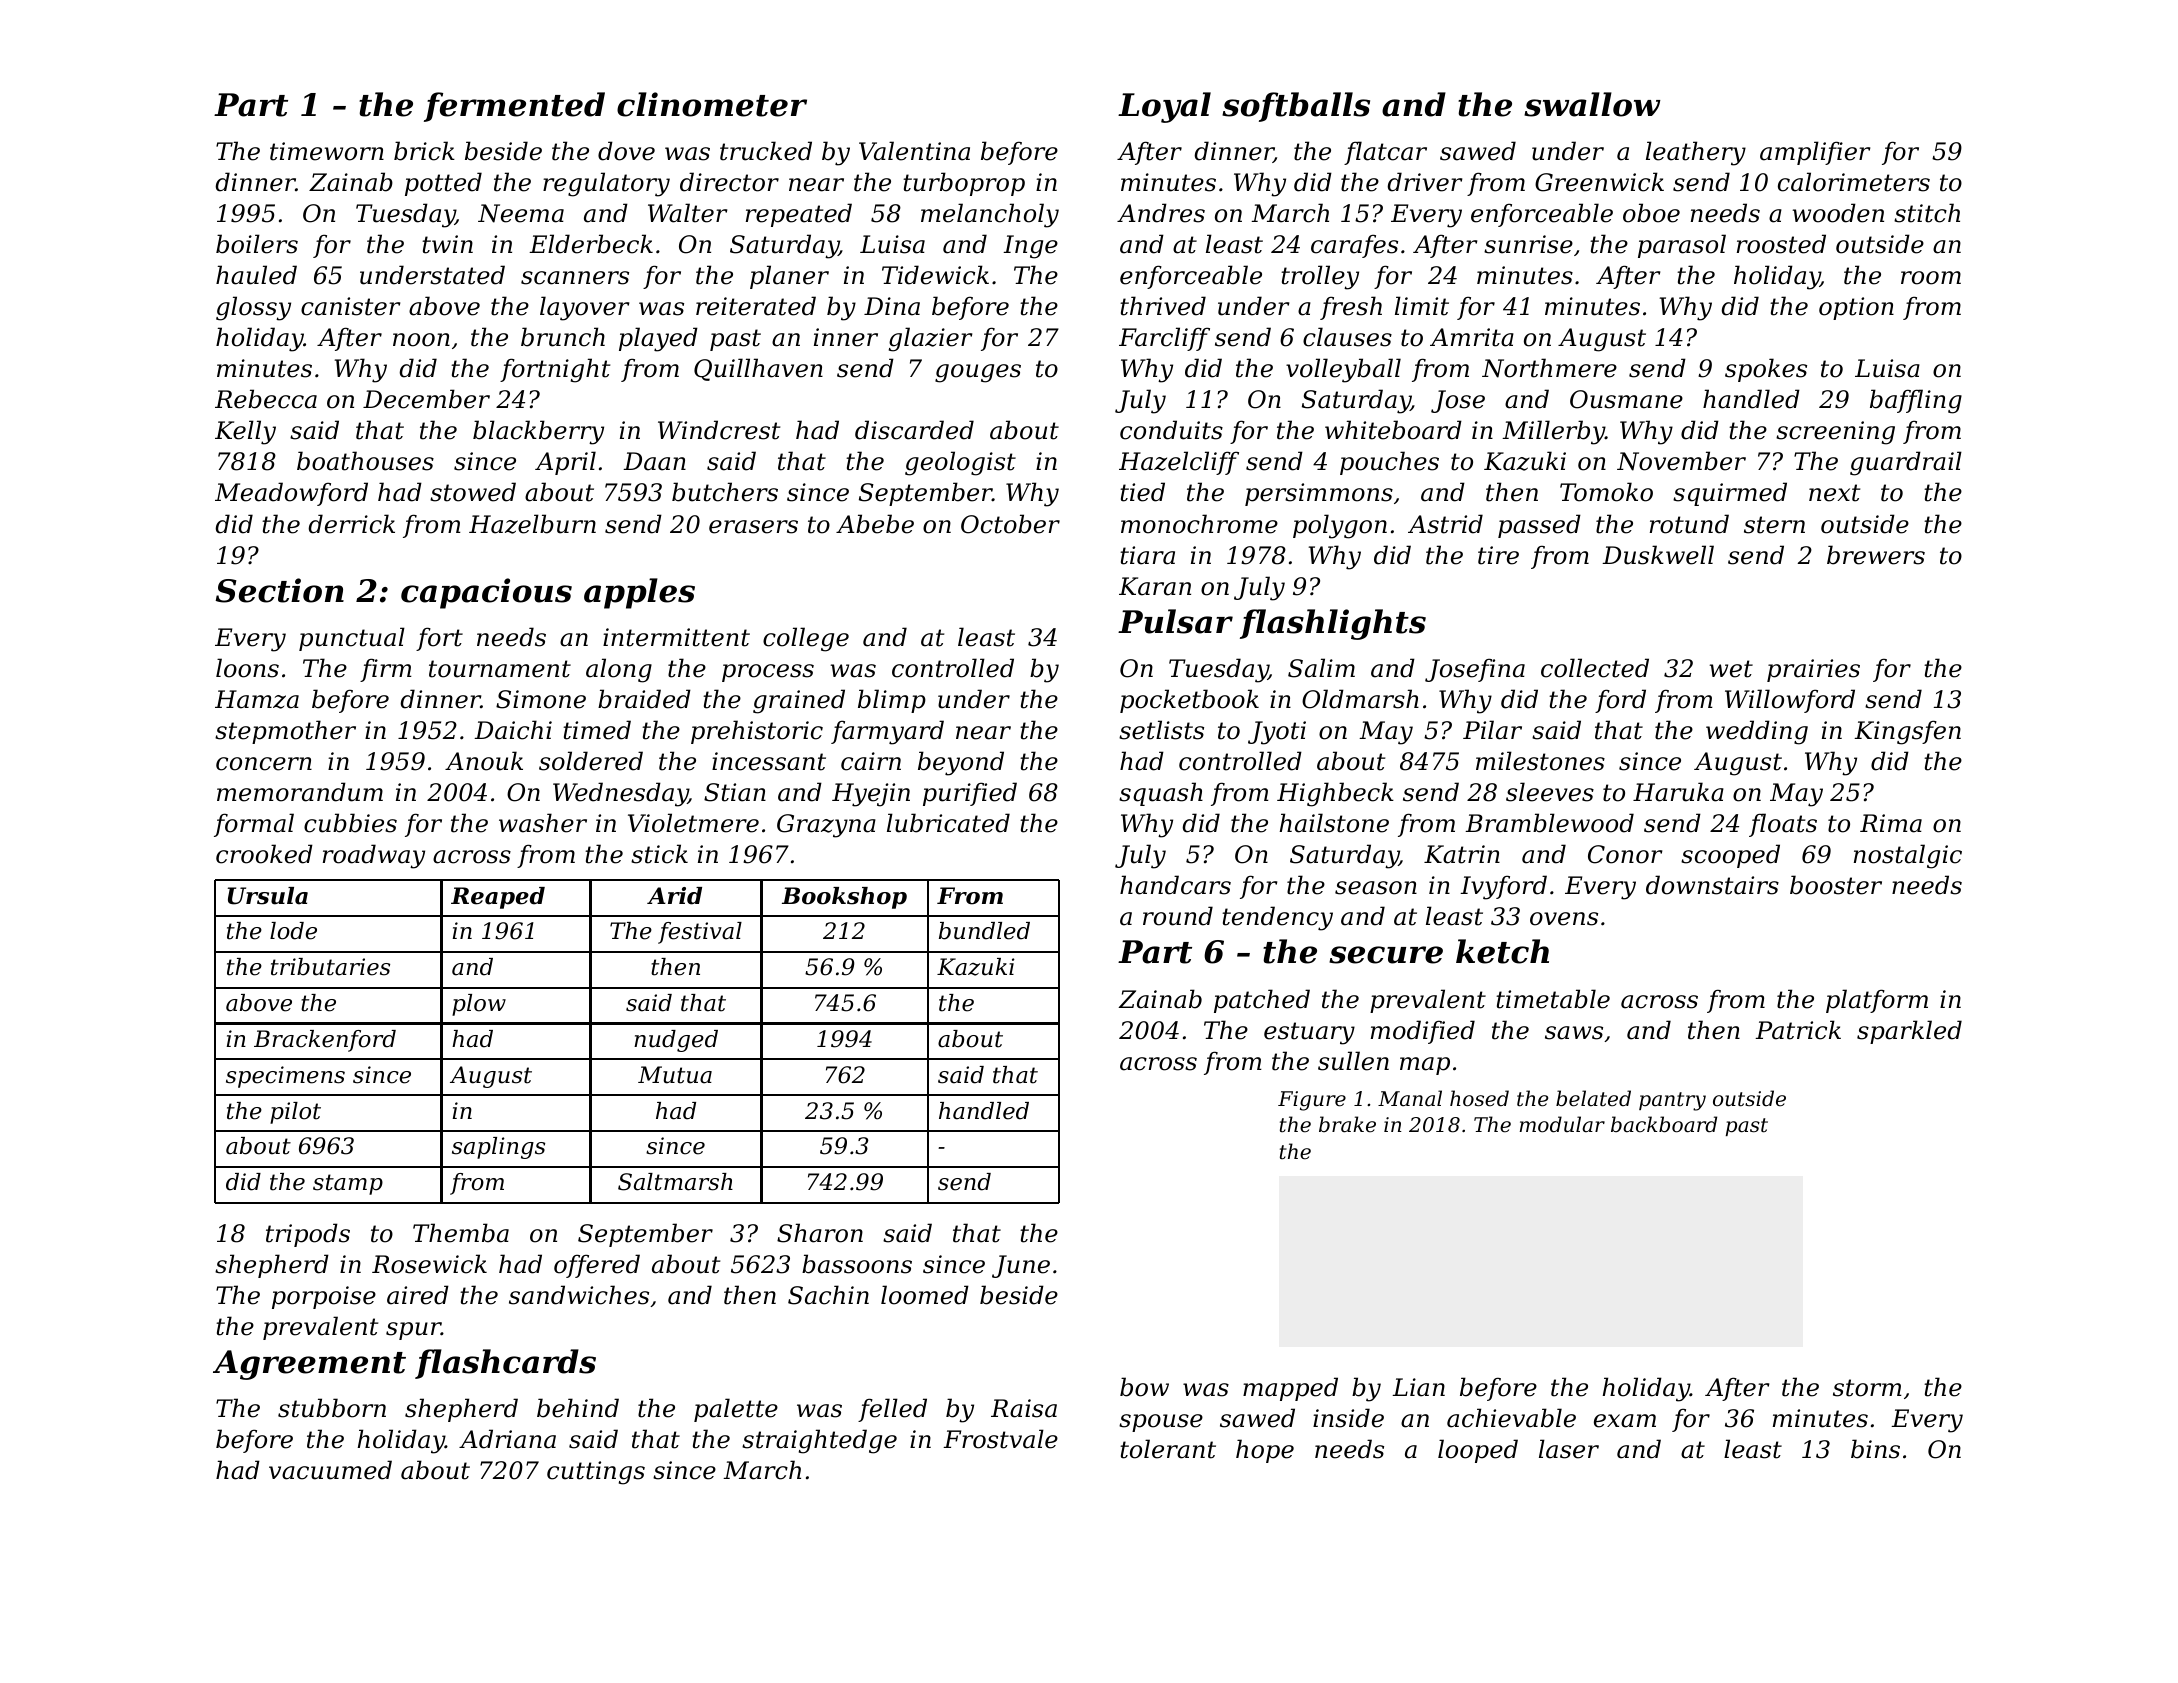 This page has width=2178, height=1683. What do you see at coordinates (1309, 1033) in the page?
I see `estuary` at bounding box center [1309, 1033].
